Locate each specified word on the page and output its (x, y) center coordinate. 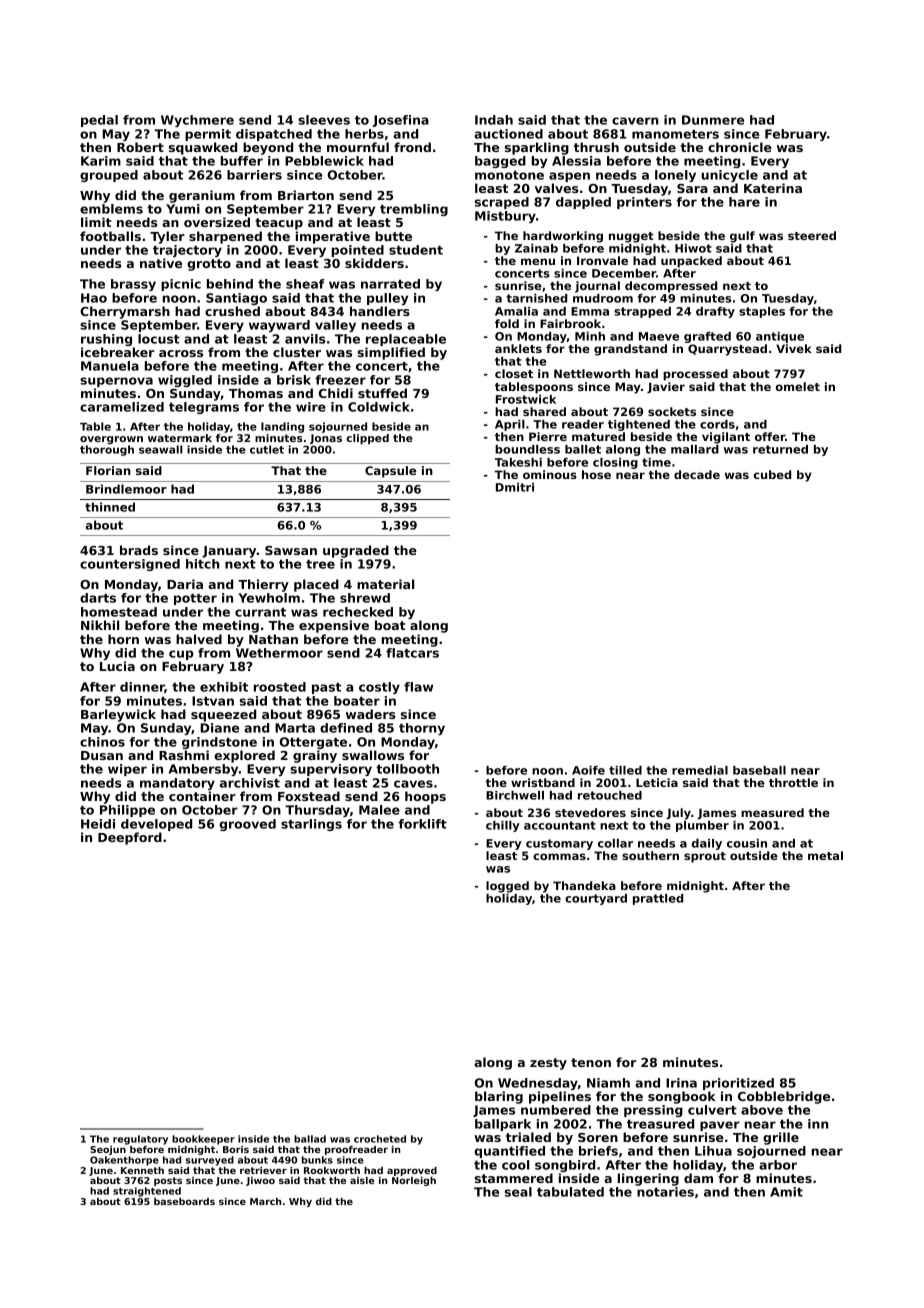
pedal (99, 121)
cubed (772, 474)
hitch (202, 564)
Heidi (98, 824)
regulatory (140, 1140)
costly (379, 688)
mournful (358, 147)
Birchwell (515, 795)
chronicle (740, 147)
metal (825, 855)
